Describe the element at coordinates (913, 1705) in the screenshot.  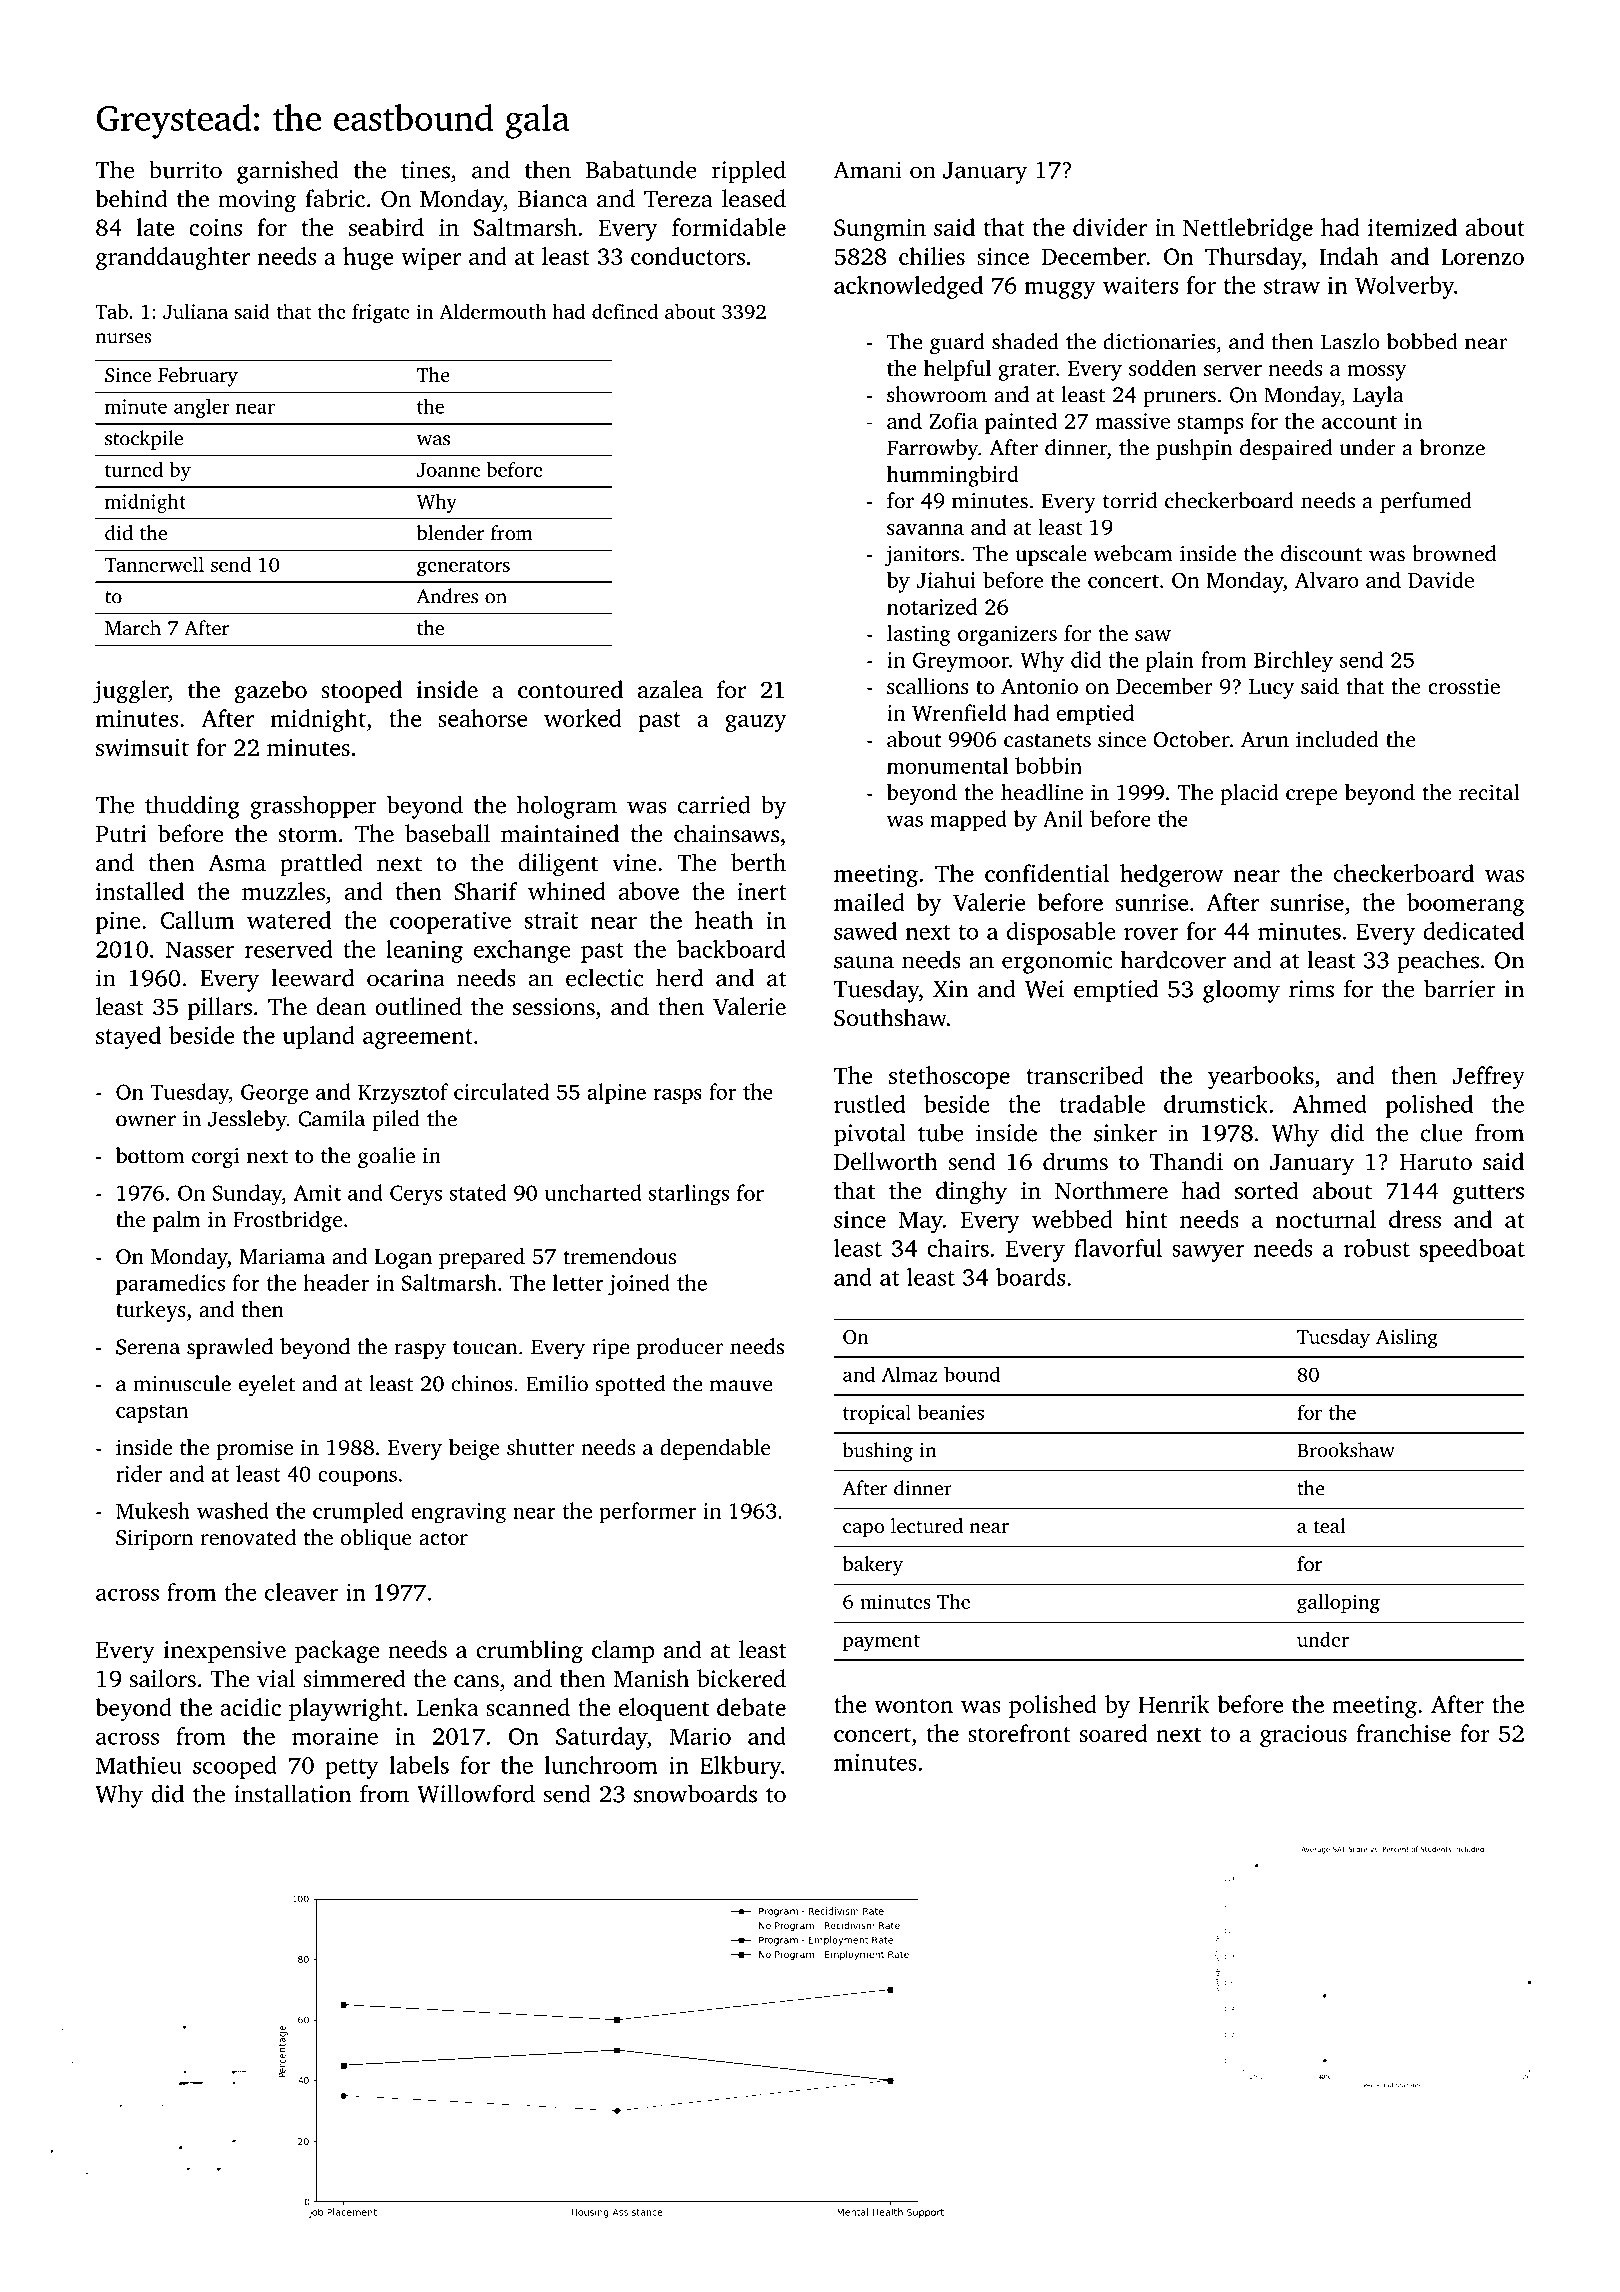
I see `wonton` at that location.
